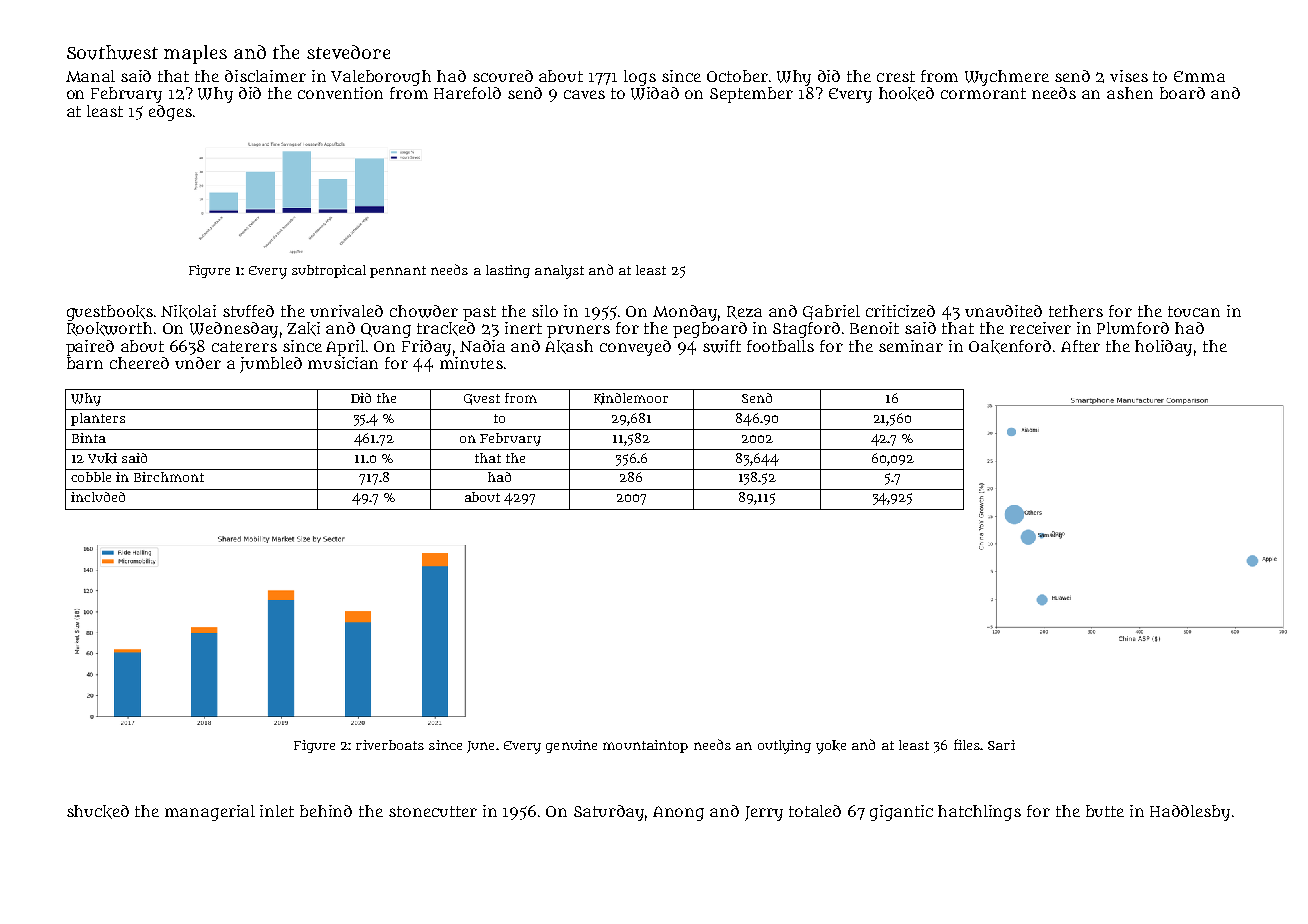 This screenshot has width=1308, height=924. What do you see at coordinates (784, 747) in the screenshot?
I see `outlying` at bounding box center [784, 747].
